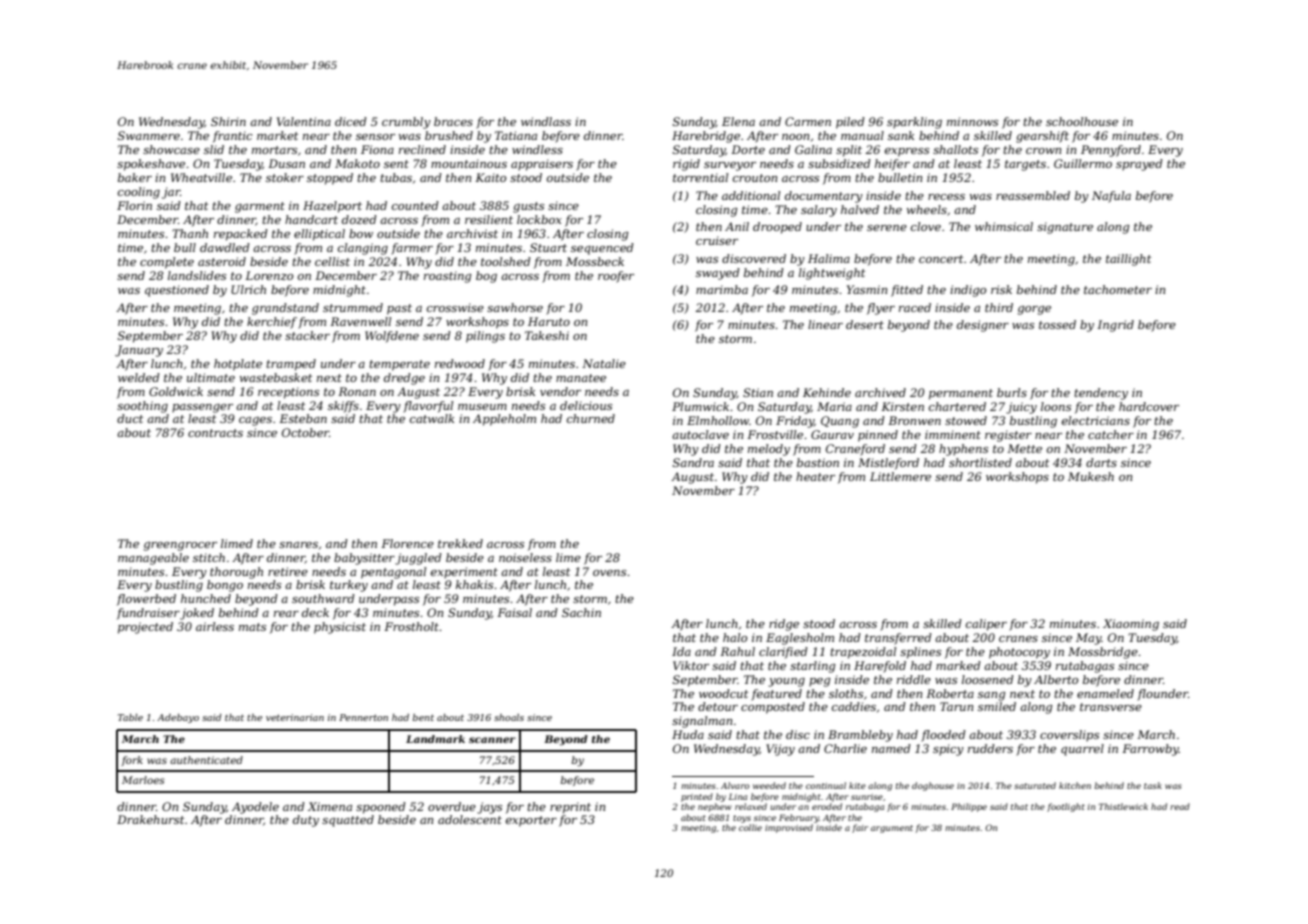 The width and height of the screenshot is (1308, 924). What do you see at coordinates (808, 121) in the screenshot?
I see `Carmen` at bounding box center [808, 121].
